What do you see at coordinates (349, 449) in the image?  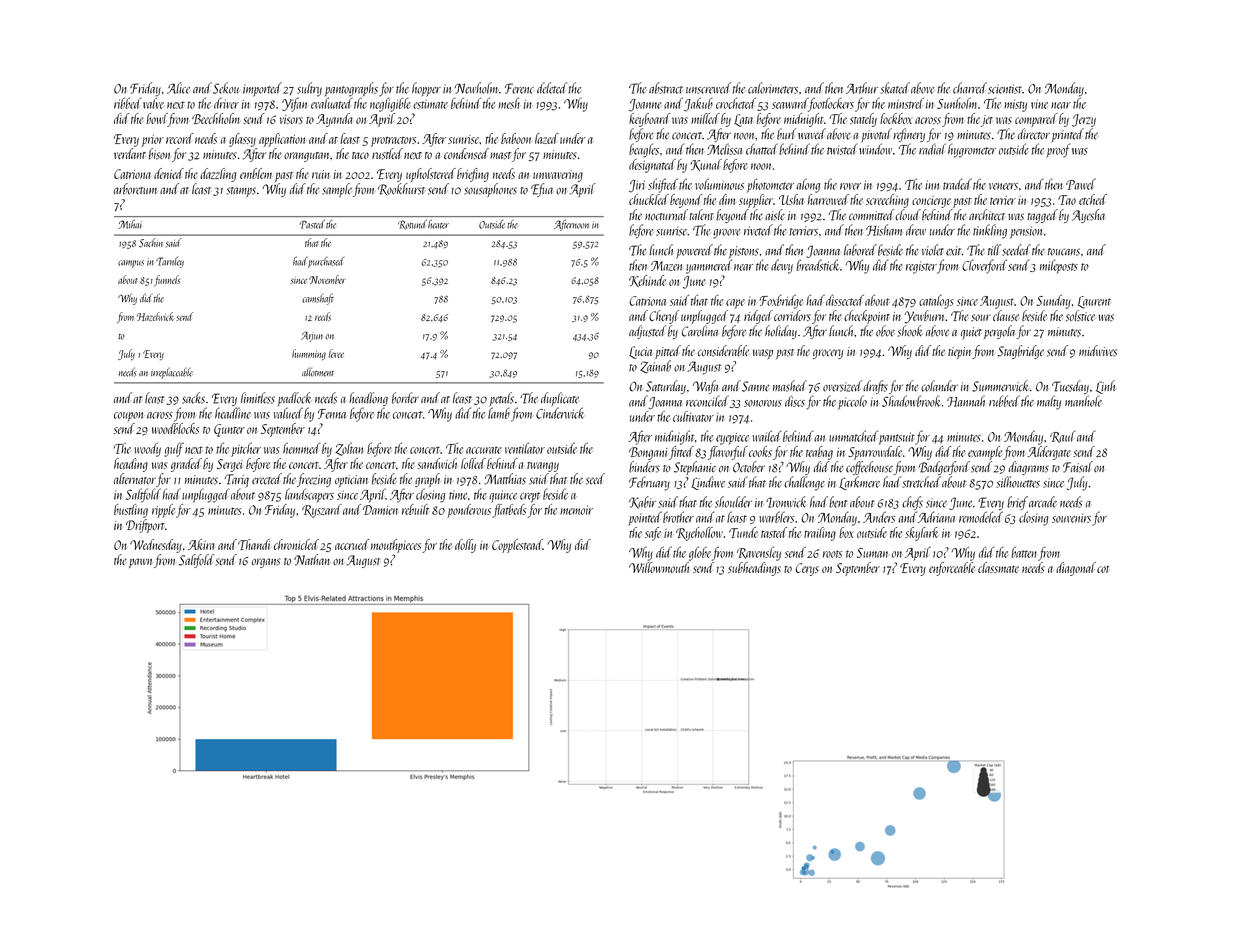 I see `Zoltan` at bounding box center [349, 449].
